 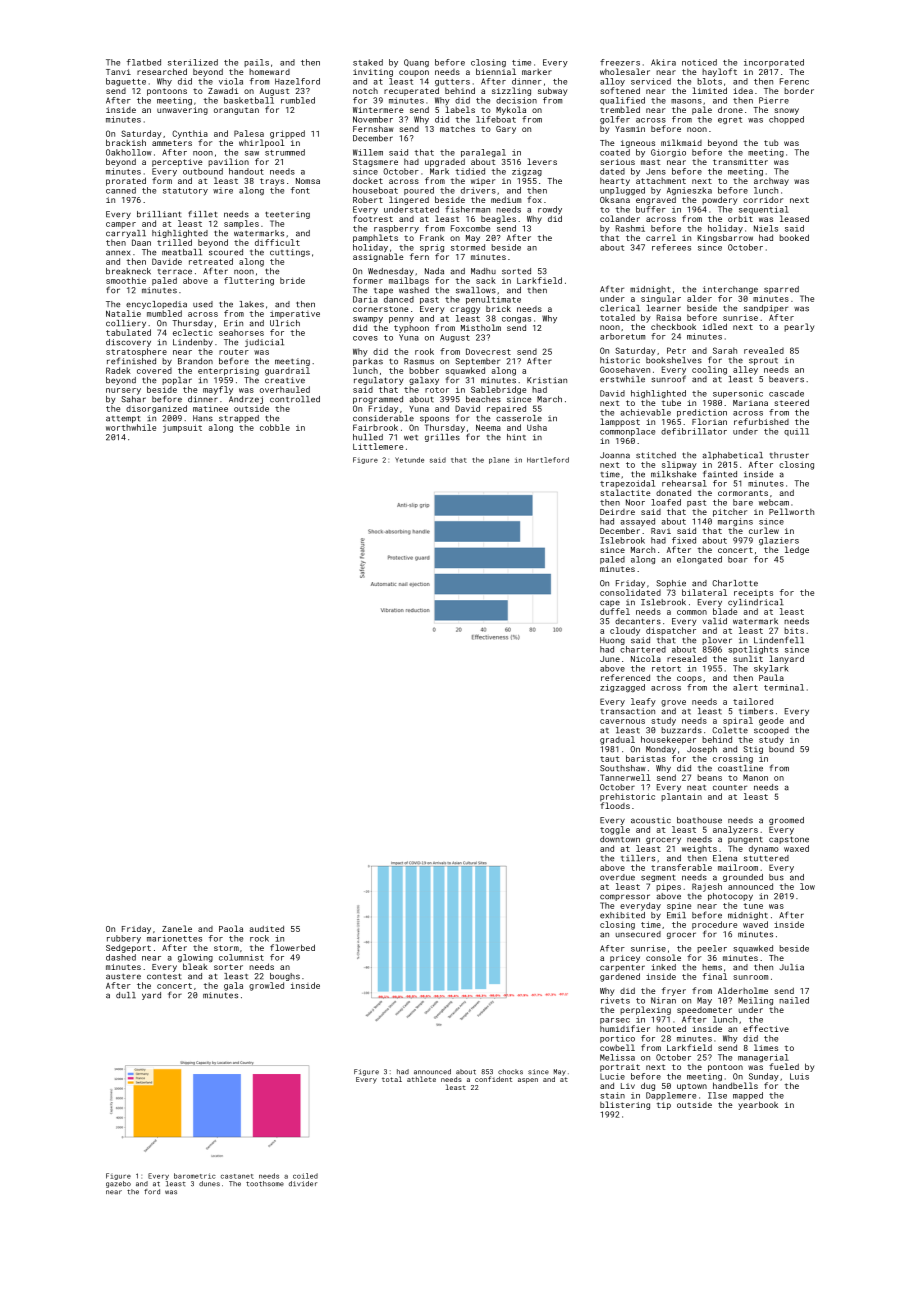 What do you see at coordinates (774, 63) in the page?
I see `incorporated` at bounding box center [774, 63].
